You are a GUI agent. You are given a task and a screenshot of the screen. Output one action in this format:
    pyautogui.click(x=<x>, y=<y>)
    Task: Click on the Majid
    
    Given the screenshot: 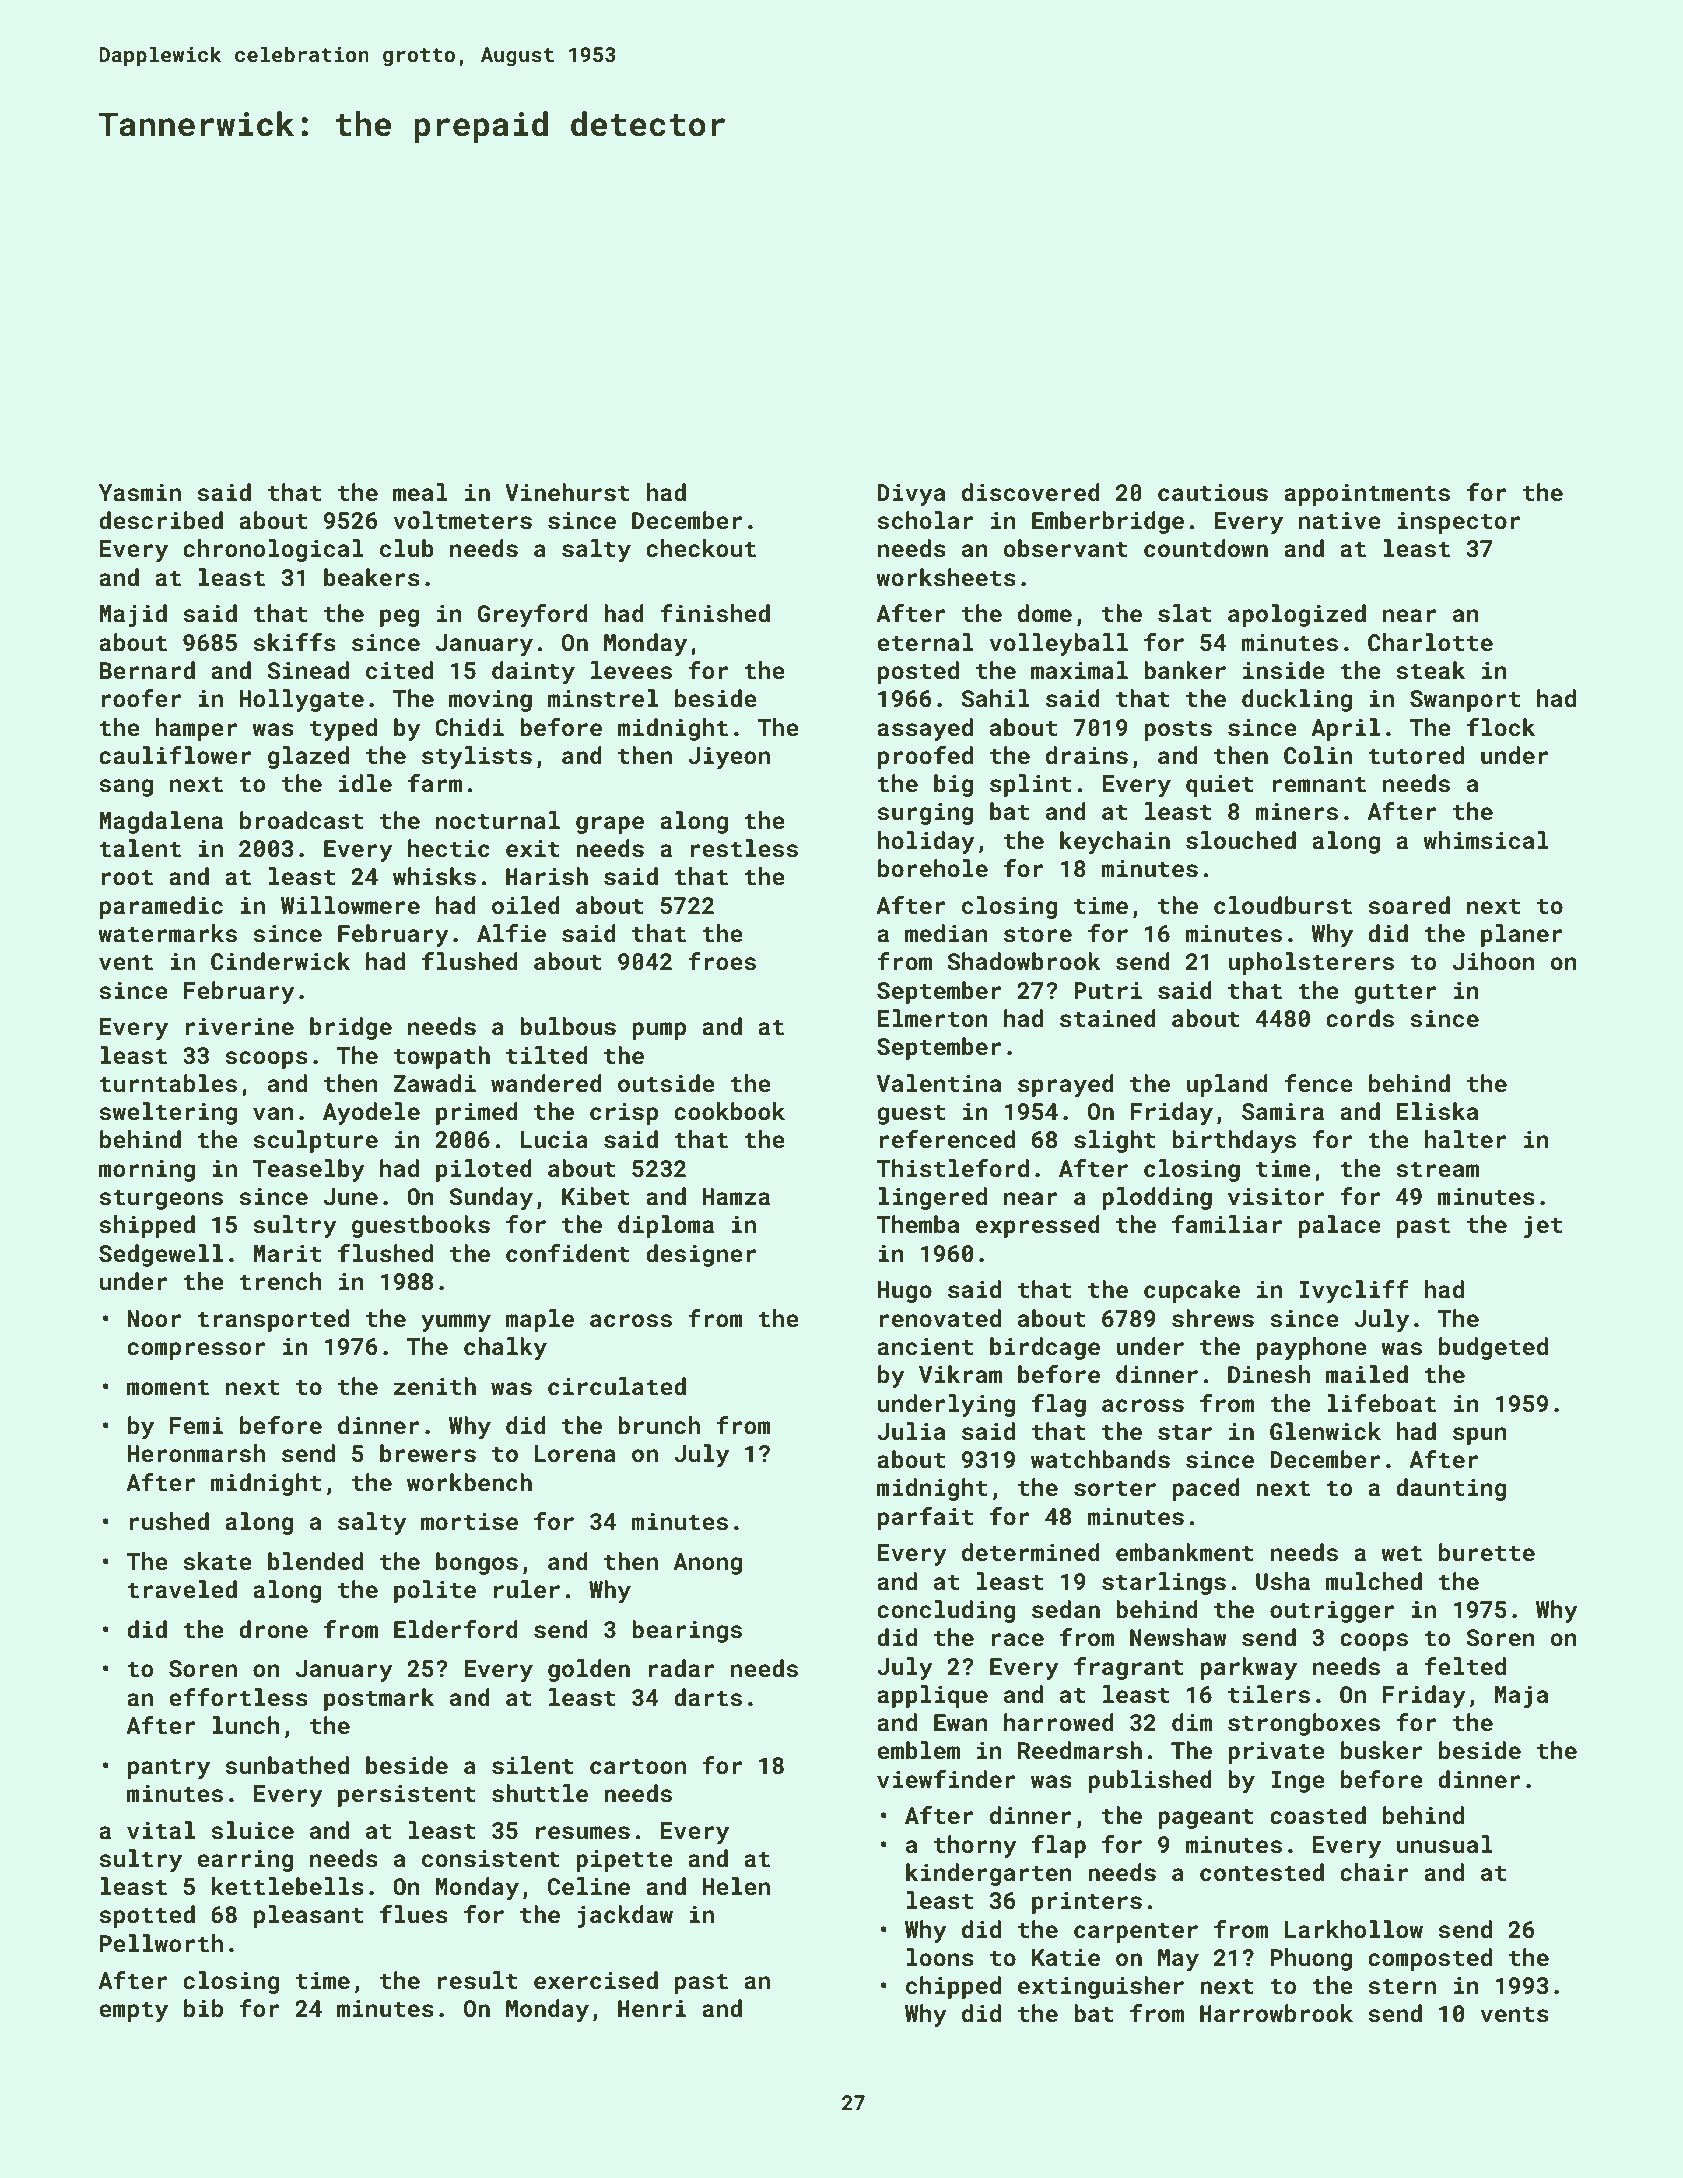 What is the action you would take?
    pyautogui.click(x=133, y=615)
